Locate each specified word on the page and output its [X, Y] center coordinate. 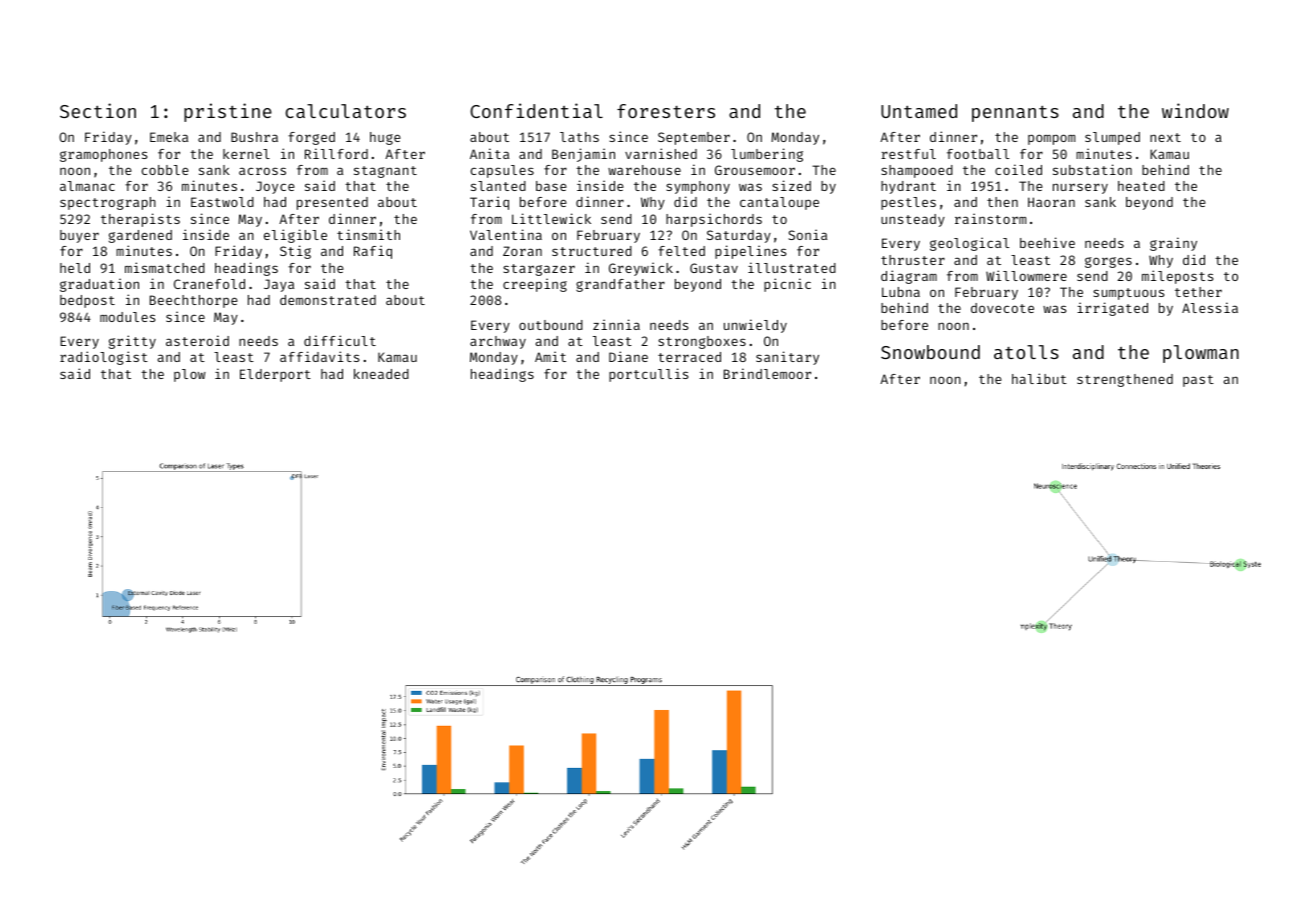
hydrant [908, 187]
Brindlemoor [767, 373]
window [1195, 110]
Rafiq [373, 252]
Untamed [919, 111]
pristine [228, 112]
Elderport [275, 375]
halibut [1039, 378]
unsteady [913, 220]
